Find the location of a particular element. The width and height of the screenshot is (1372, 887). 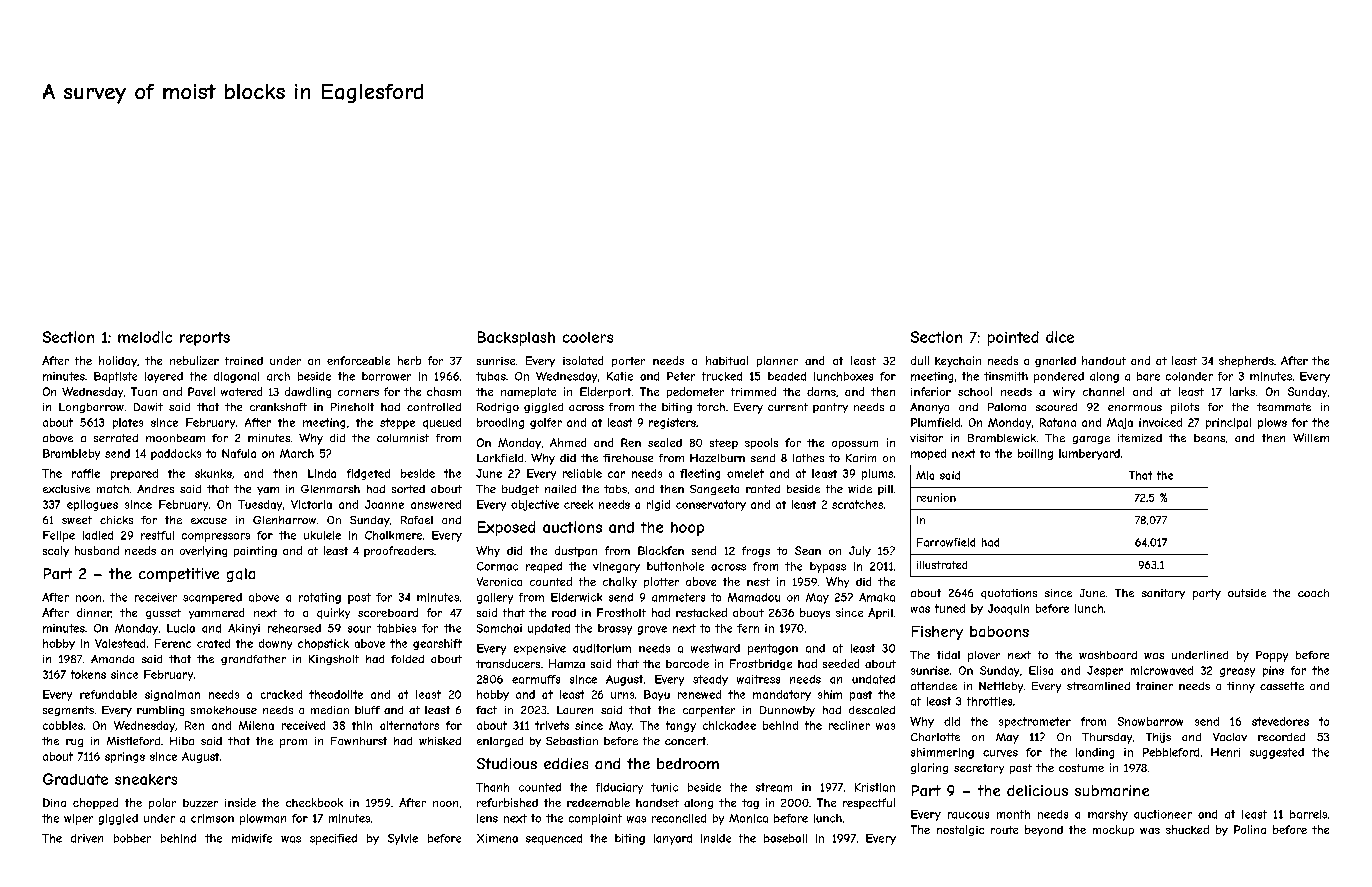

recliner is located at coordinates (849, 725).
